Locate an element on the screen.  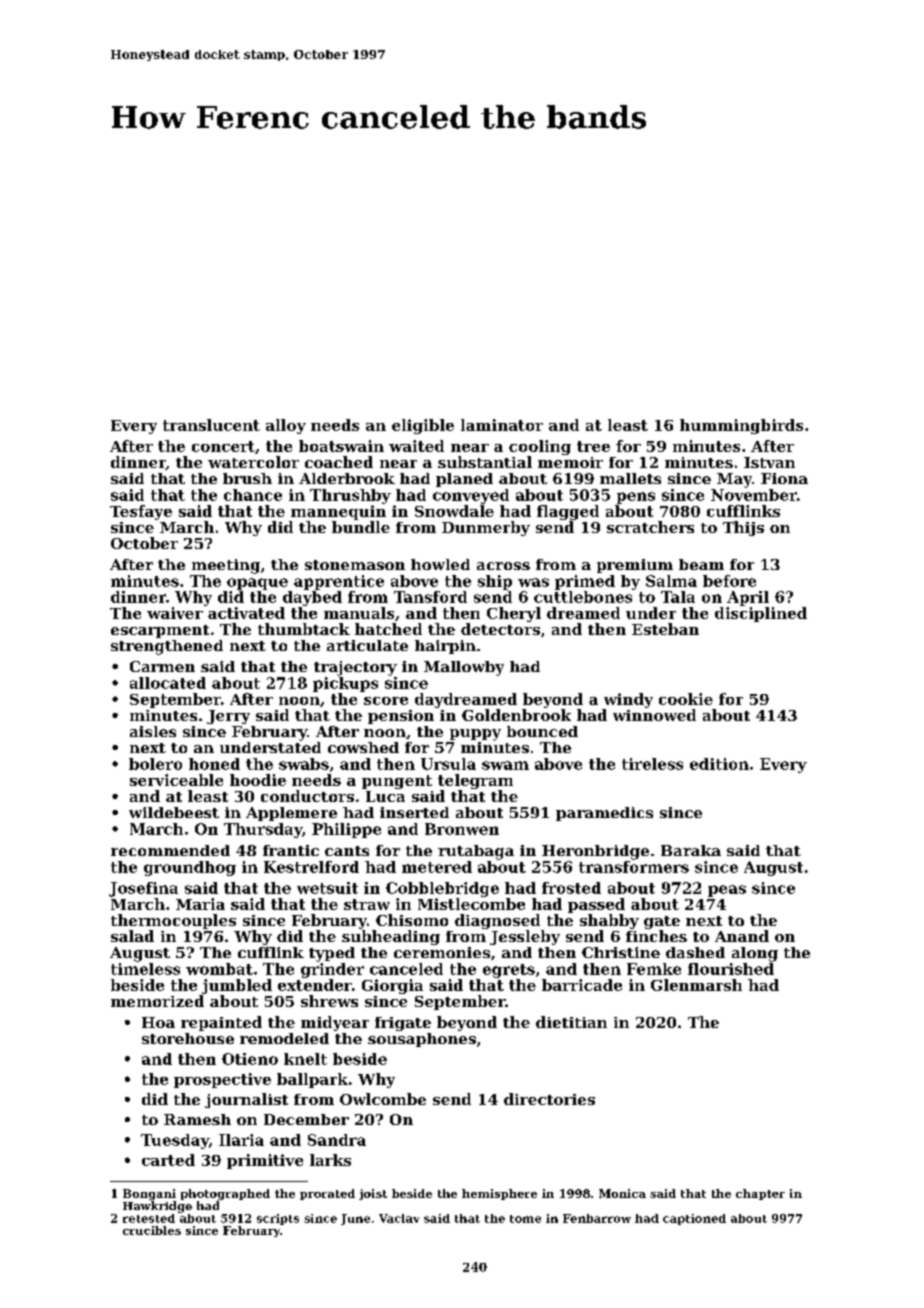
eligible is located at coordinates (423, 426).
